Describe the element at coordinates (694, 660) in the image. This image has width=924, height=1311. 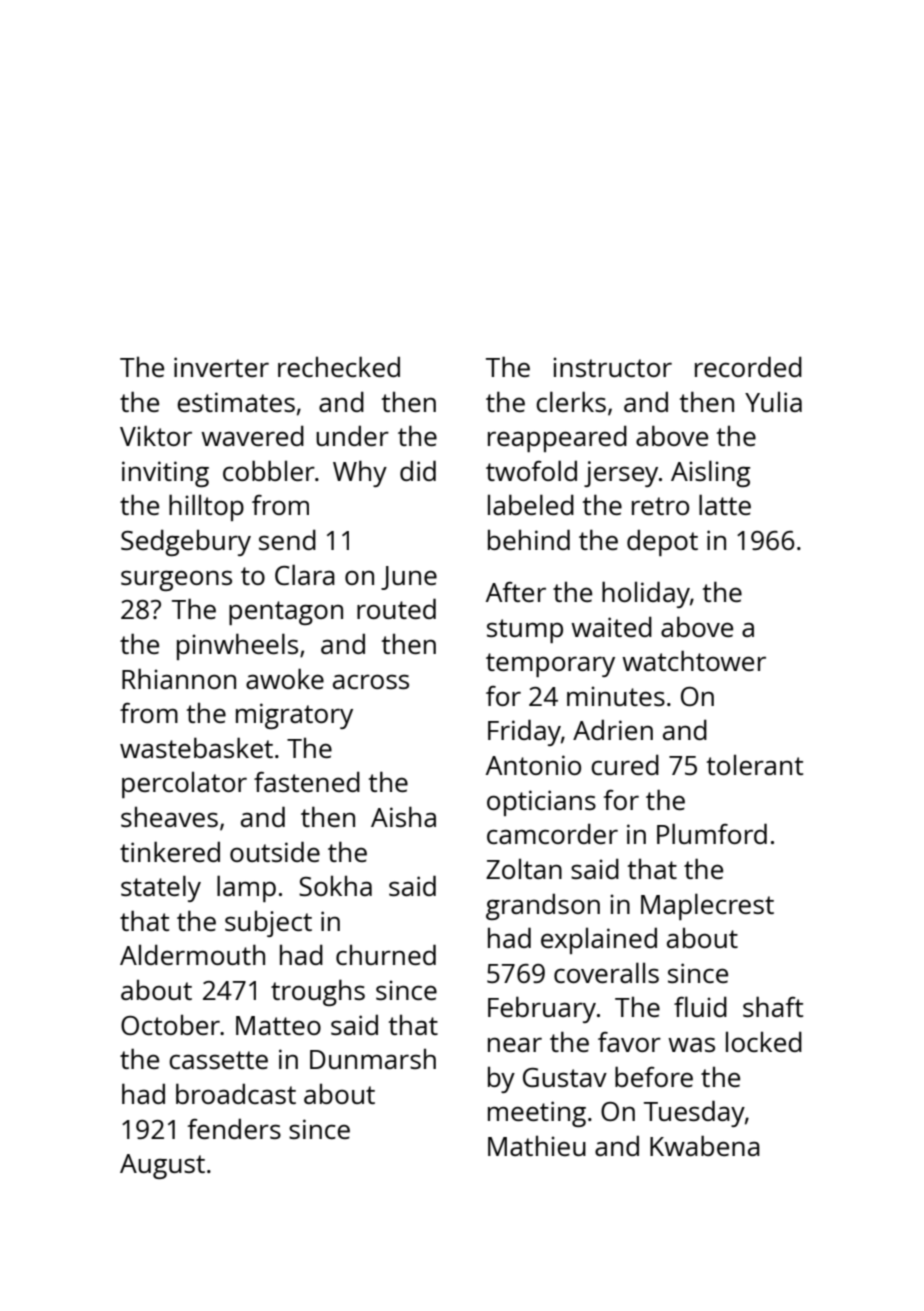
I see `watchtower` at that location.
